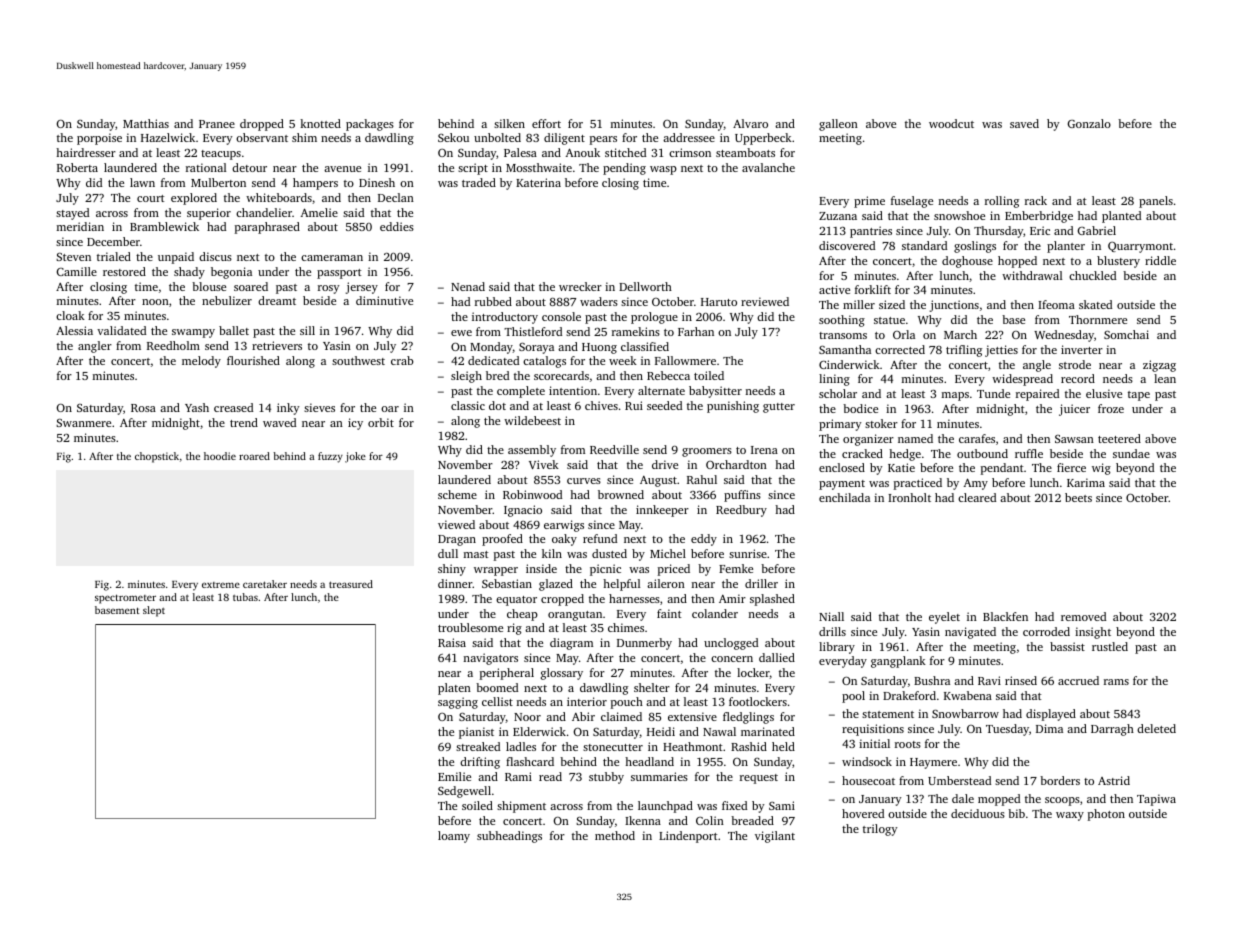 This screenshot has width=1233, height=952. Describe the element at coordinates (583, 716) in the screenshot. I see `Abir` at that location.
